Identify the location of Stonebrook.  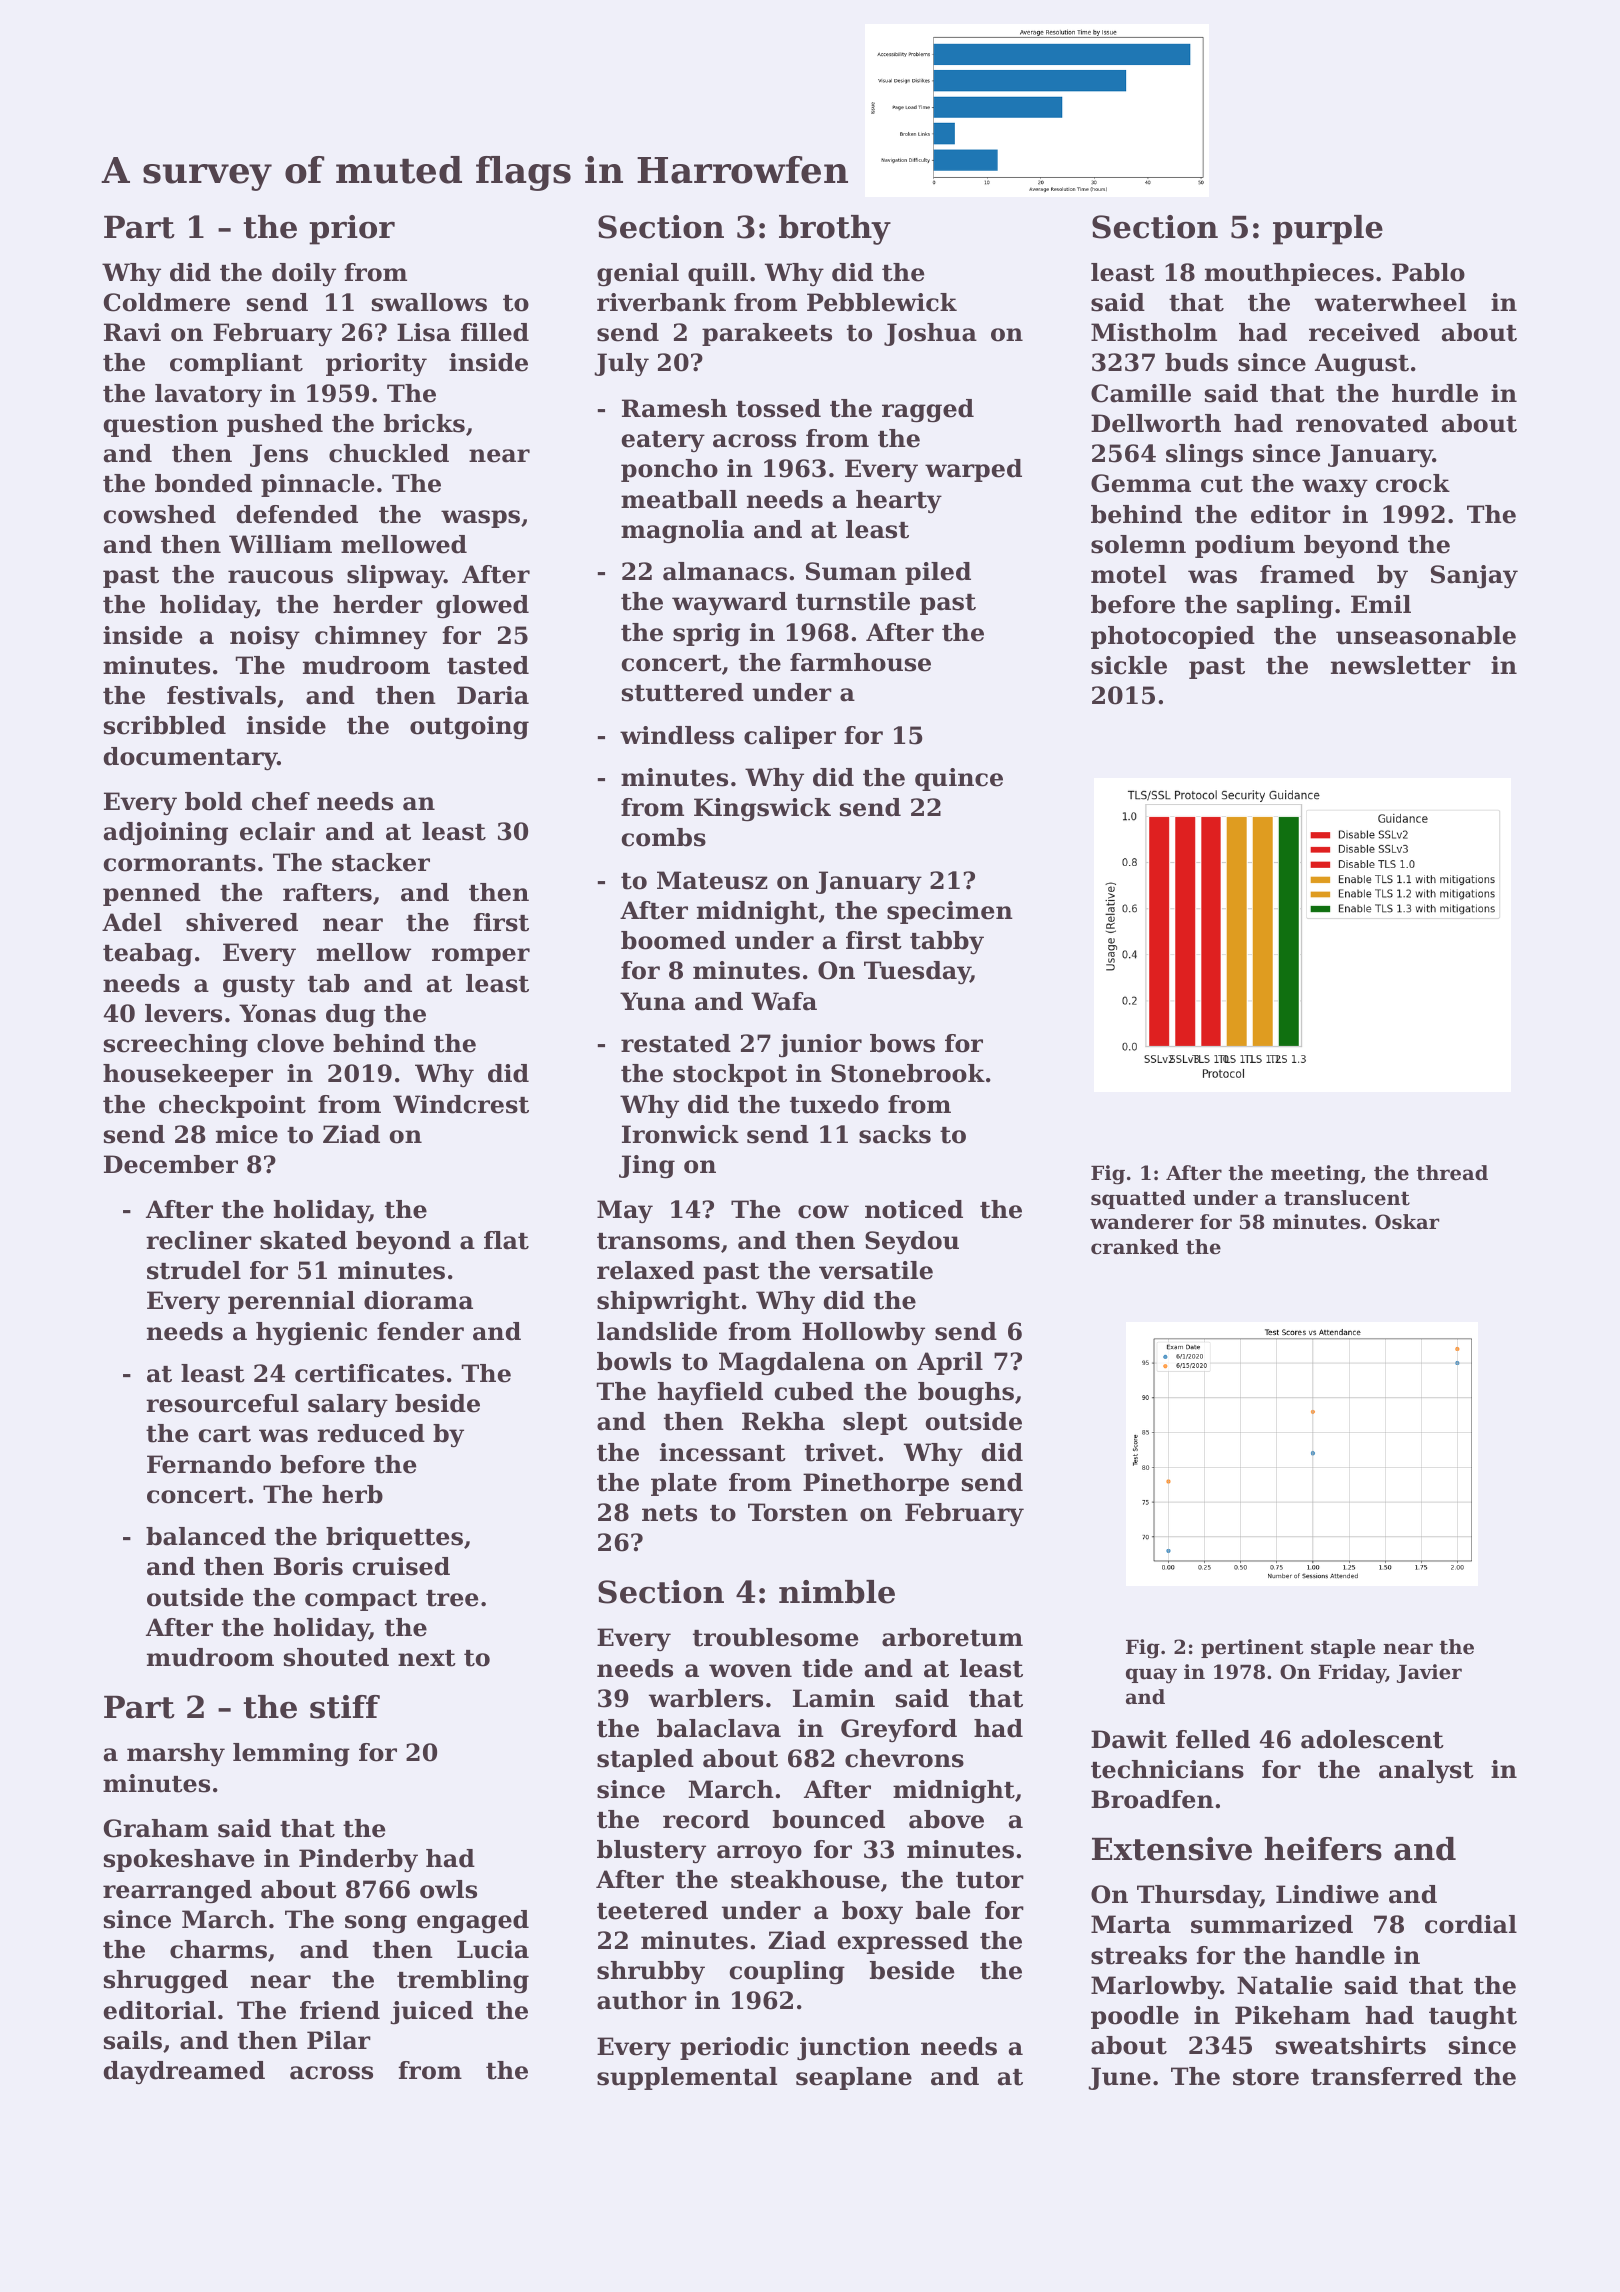
(908, 1073).
